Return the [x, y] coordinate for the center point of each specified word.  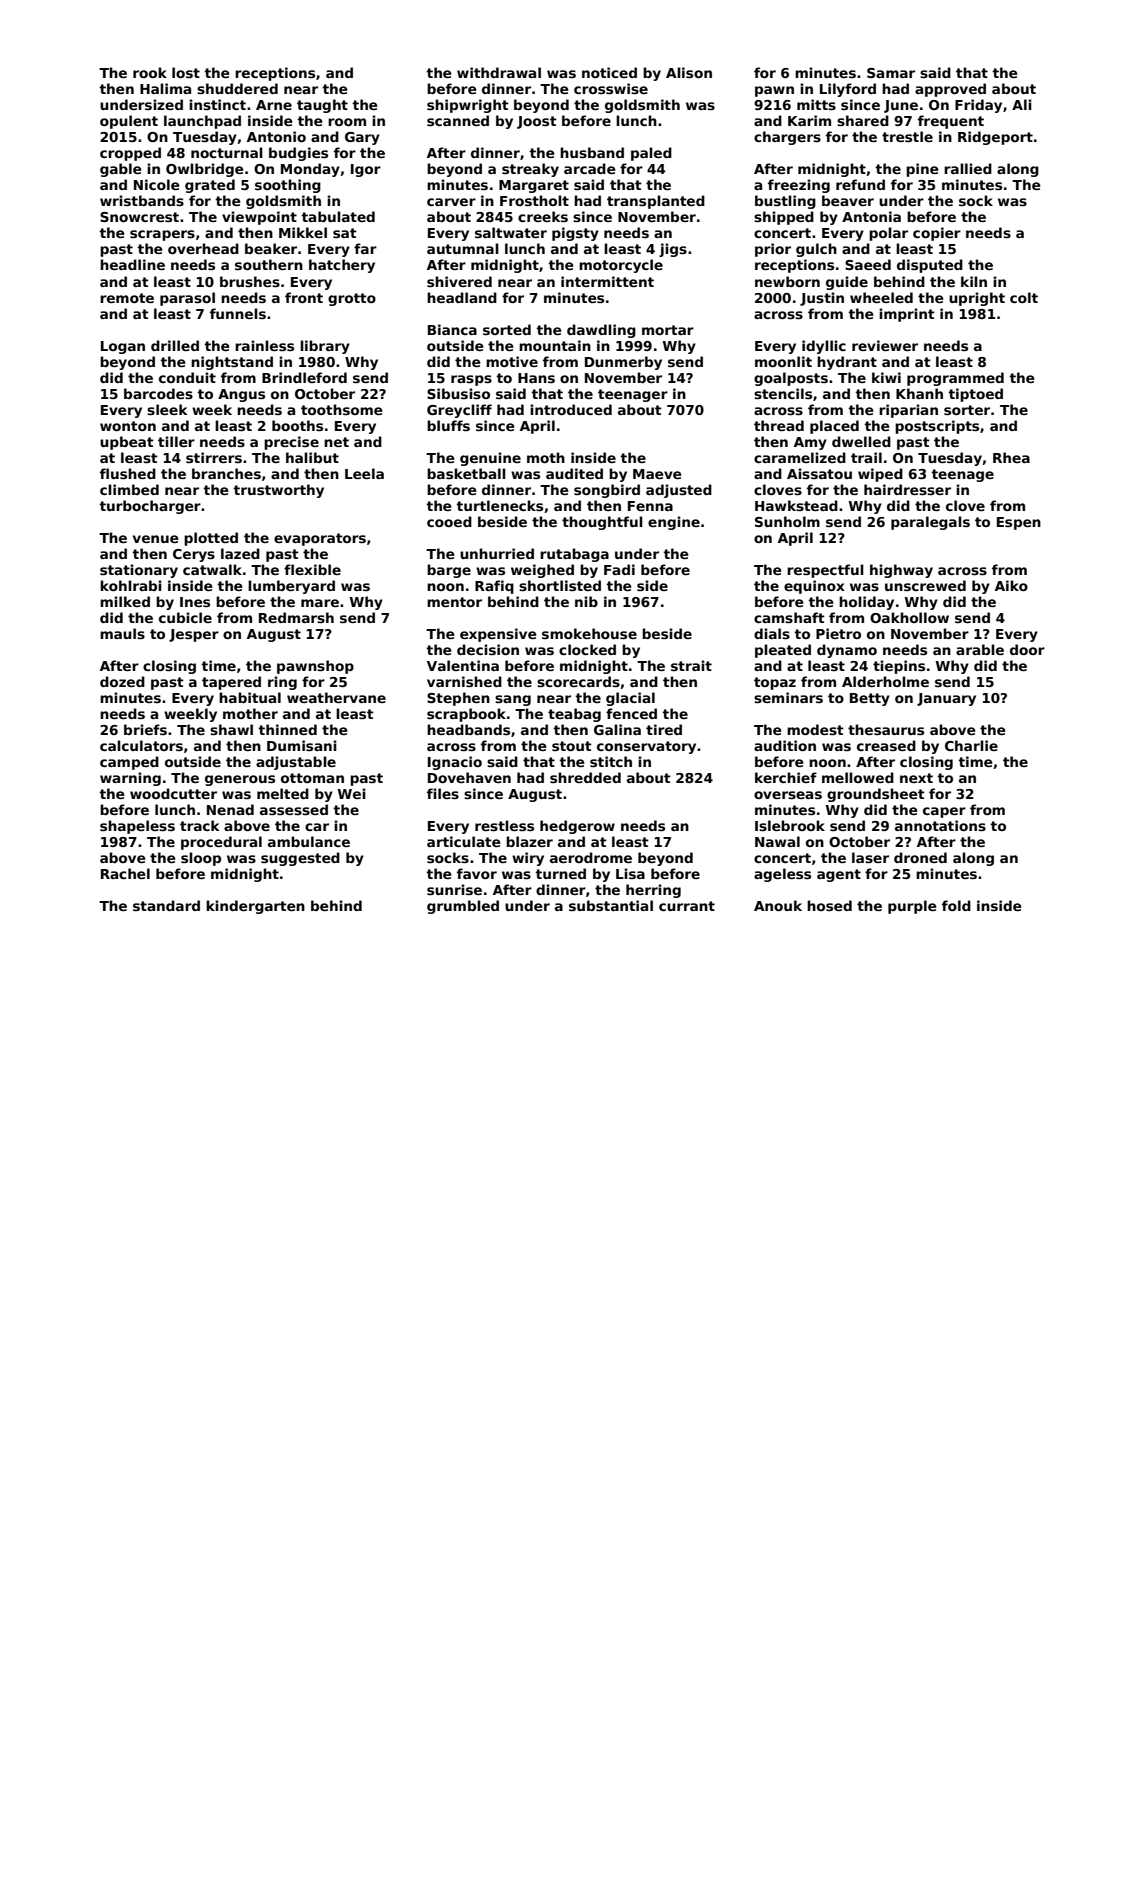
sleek [167, 409]
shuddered [237, 88]
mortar [668, 330]
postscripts [937, 427]
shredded [585, 777]
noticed [609, 72]
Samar [891, 73]
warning [130, 779]
